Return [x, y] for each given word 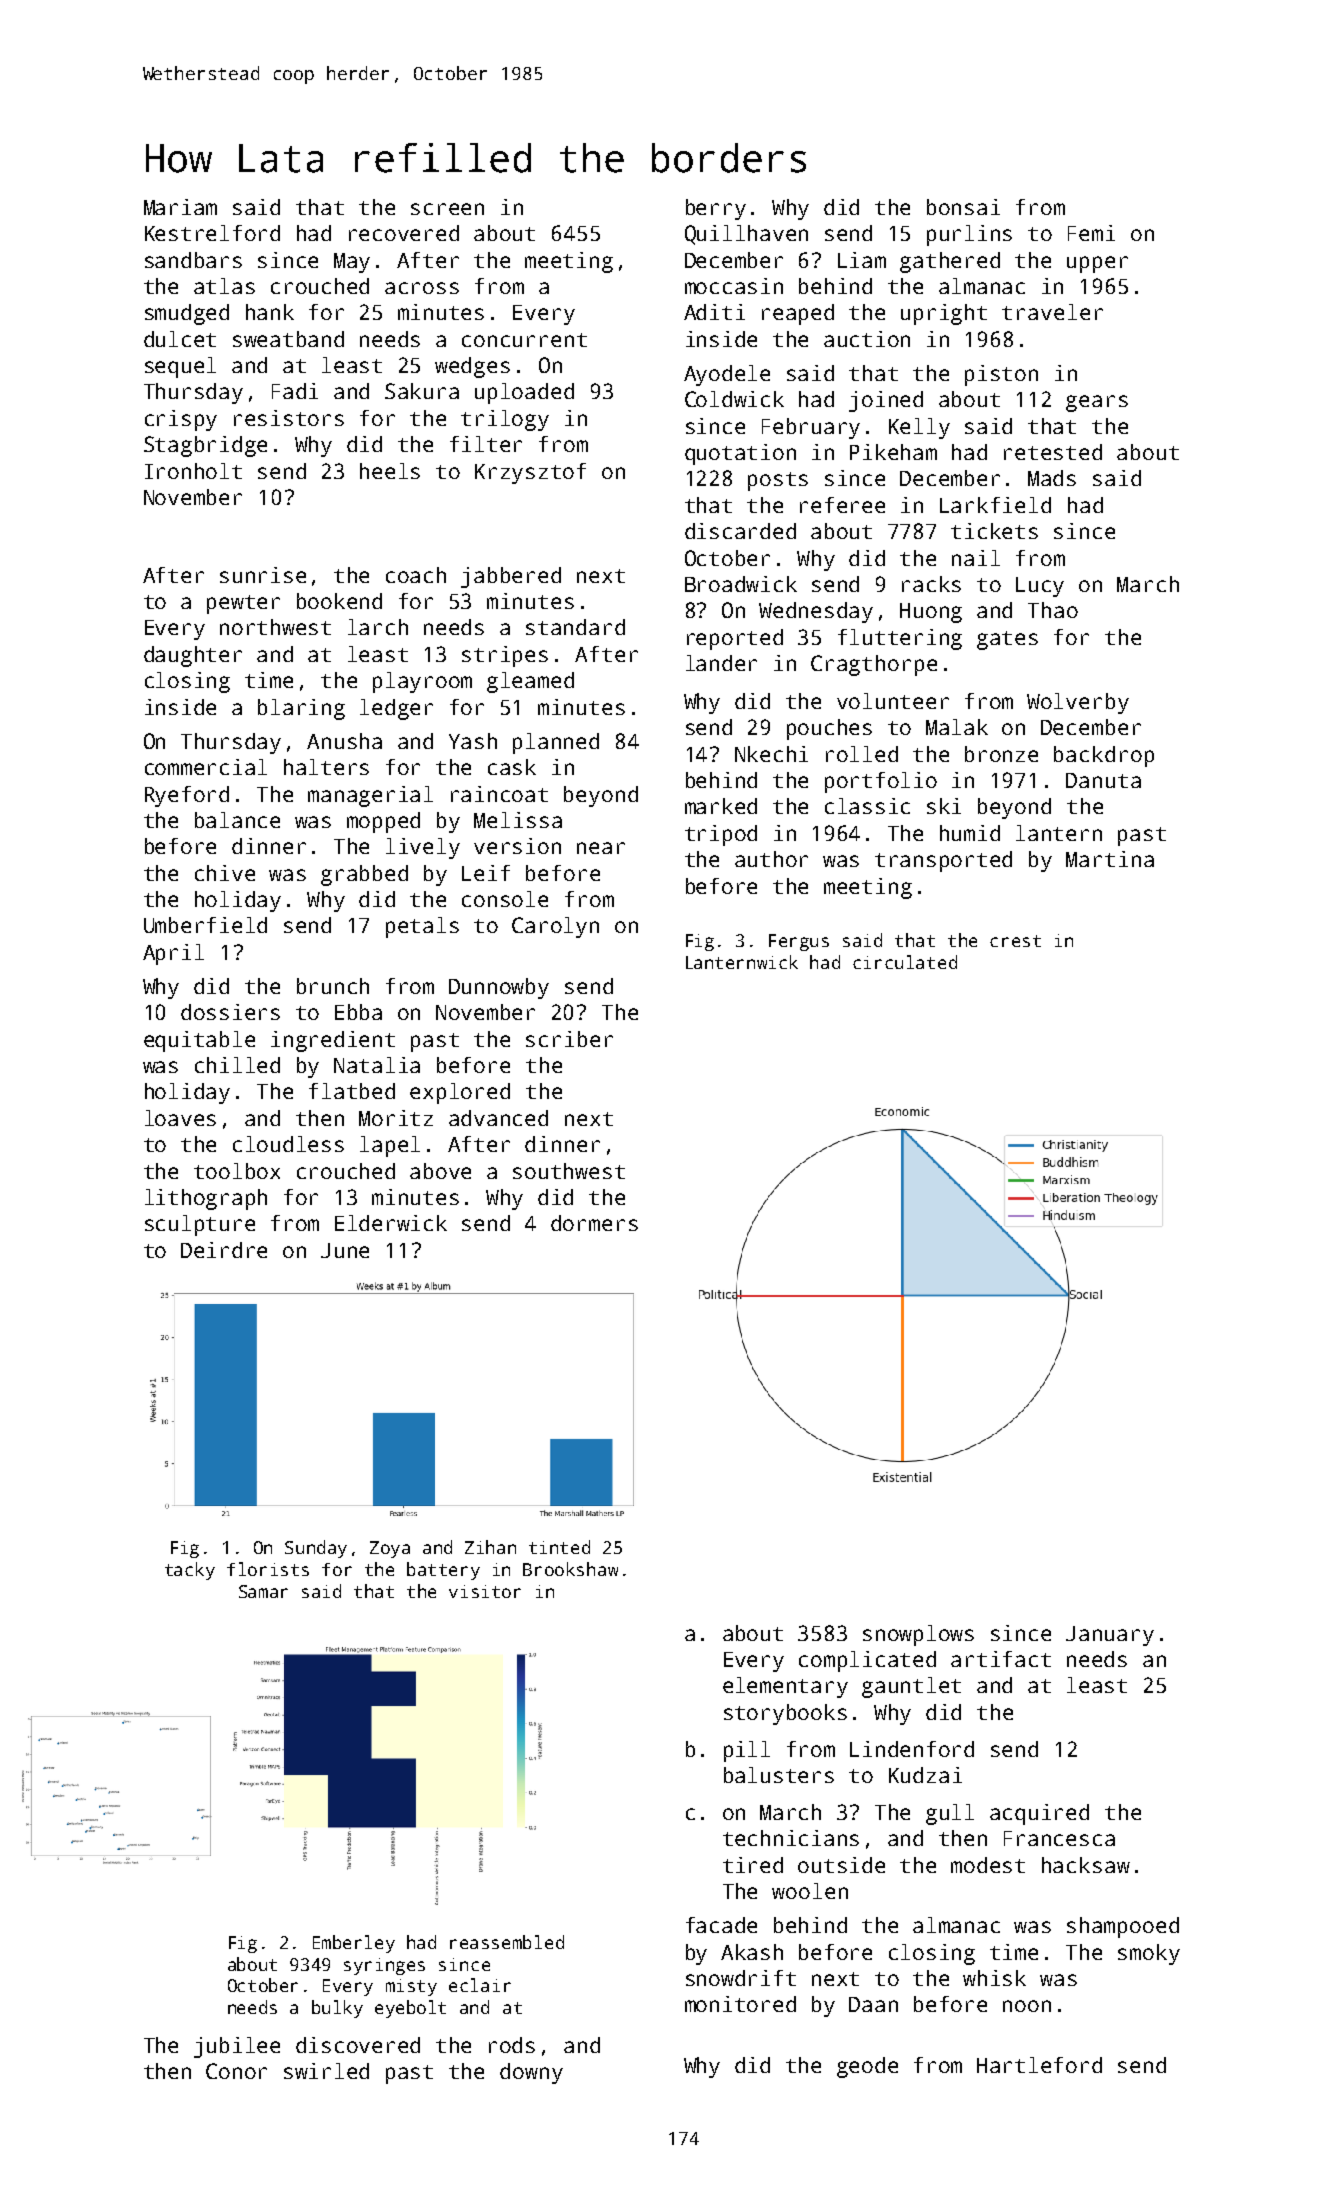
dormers [594, 1223]
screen [447, 209]
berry [716, 209]
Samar [263, 1591]
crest [1015, 941]
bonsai [963, 207]
